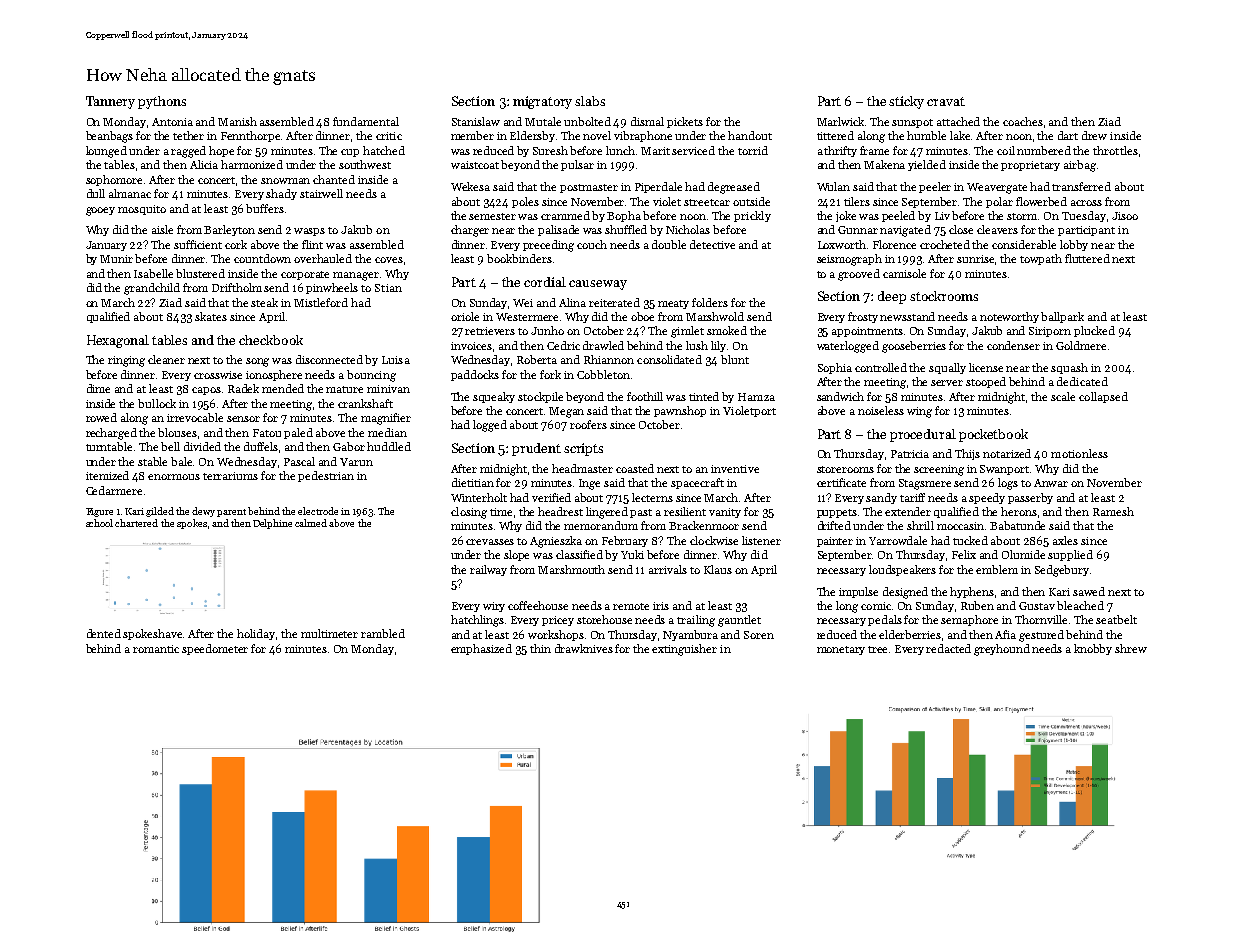 The width and height of the page is (1233, 952). I want to click on fundamental, so click(366, 121).
